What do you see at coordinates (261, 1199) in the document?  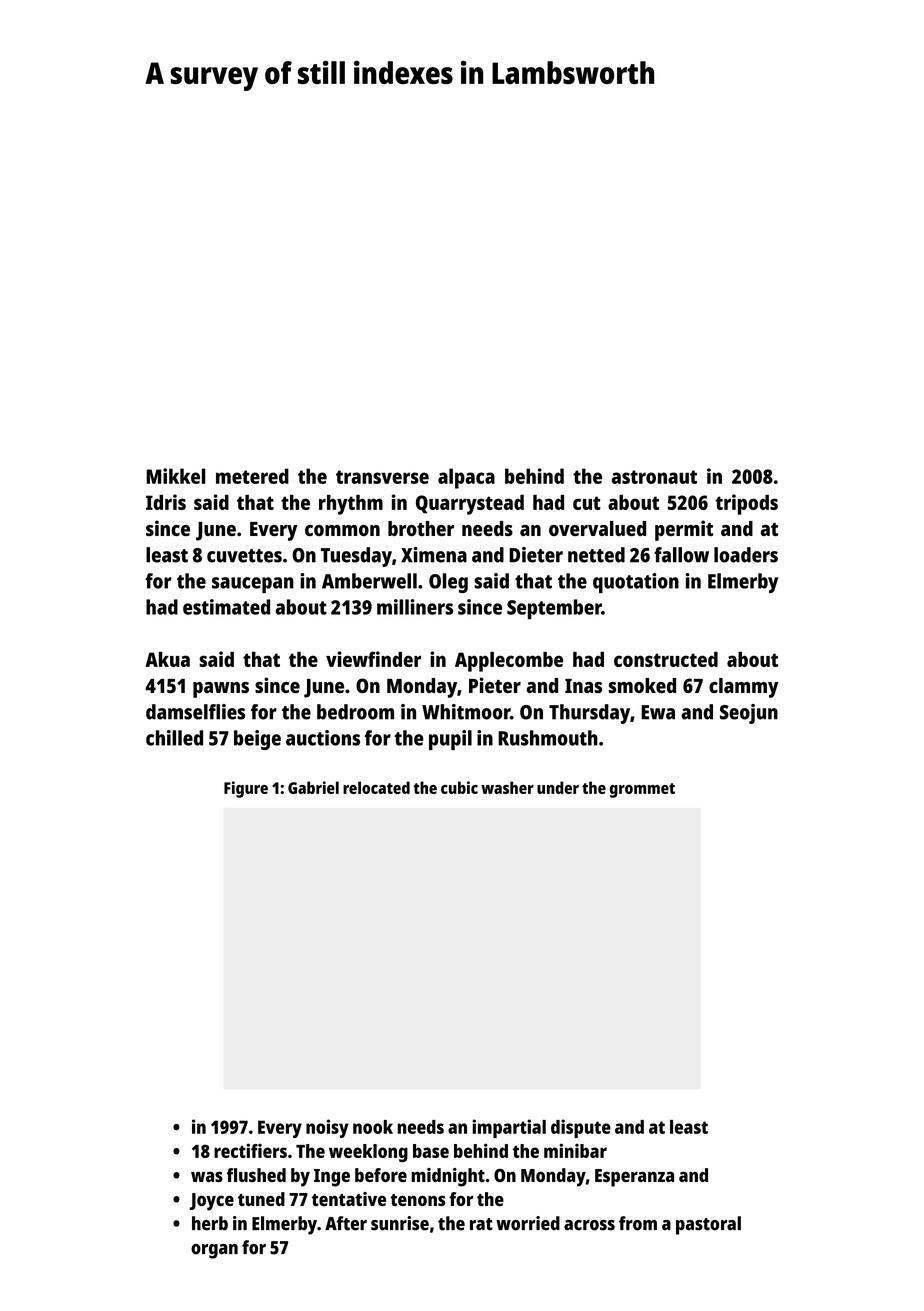 I see `tuned` at bounding box center [261, 1199].
